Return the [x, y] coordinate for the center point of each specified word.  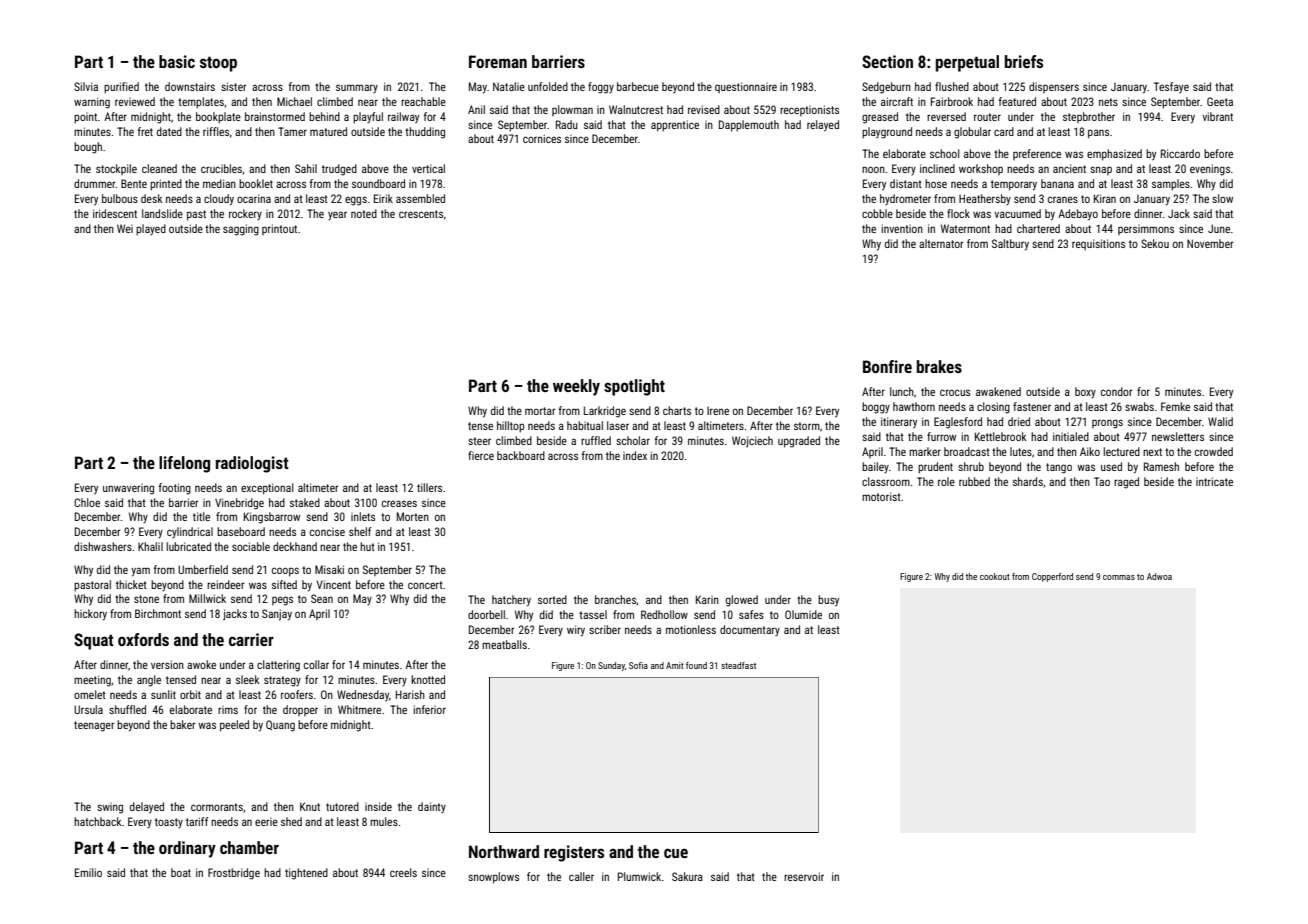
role [946, 481]
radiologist [252, 464]
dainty [432, 807]
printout [279, 229]
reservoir [804, 876]
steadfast [738, 665]
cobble [877, 213]
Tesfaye [1171, 88]
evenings [1210, 170]
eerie [266, 822]
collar [316, 664]
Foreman [498, 61]
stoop [218, 64]
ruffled [596, 440]
